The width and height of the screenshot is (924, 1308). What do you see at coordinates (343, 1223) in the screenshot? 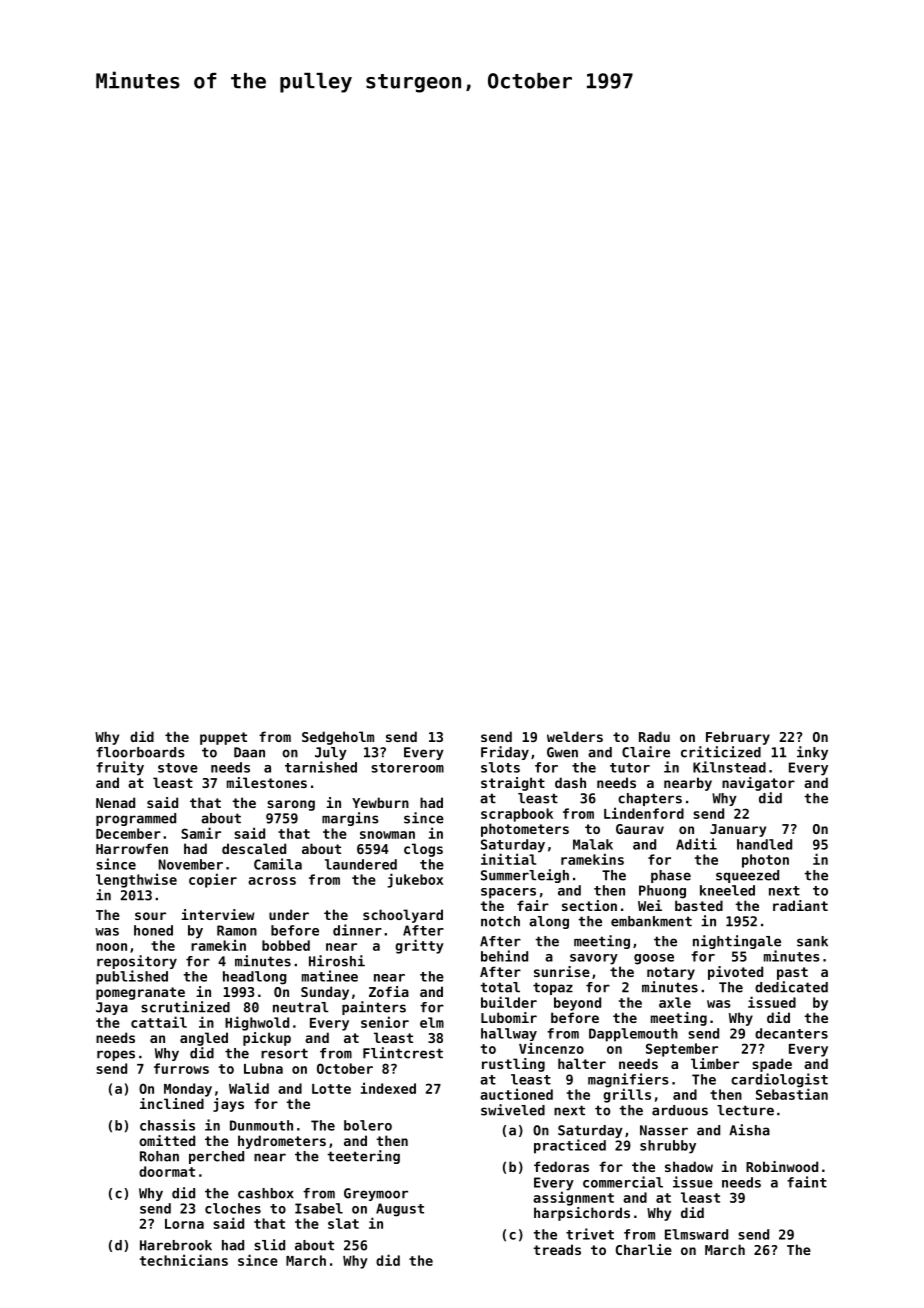
I see `slat` at bounding box center [343, 1223].
